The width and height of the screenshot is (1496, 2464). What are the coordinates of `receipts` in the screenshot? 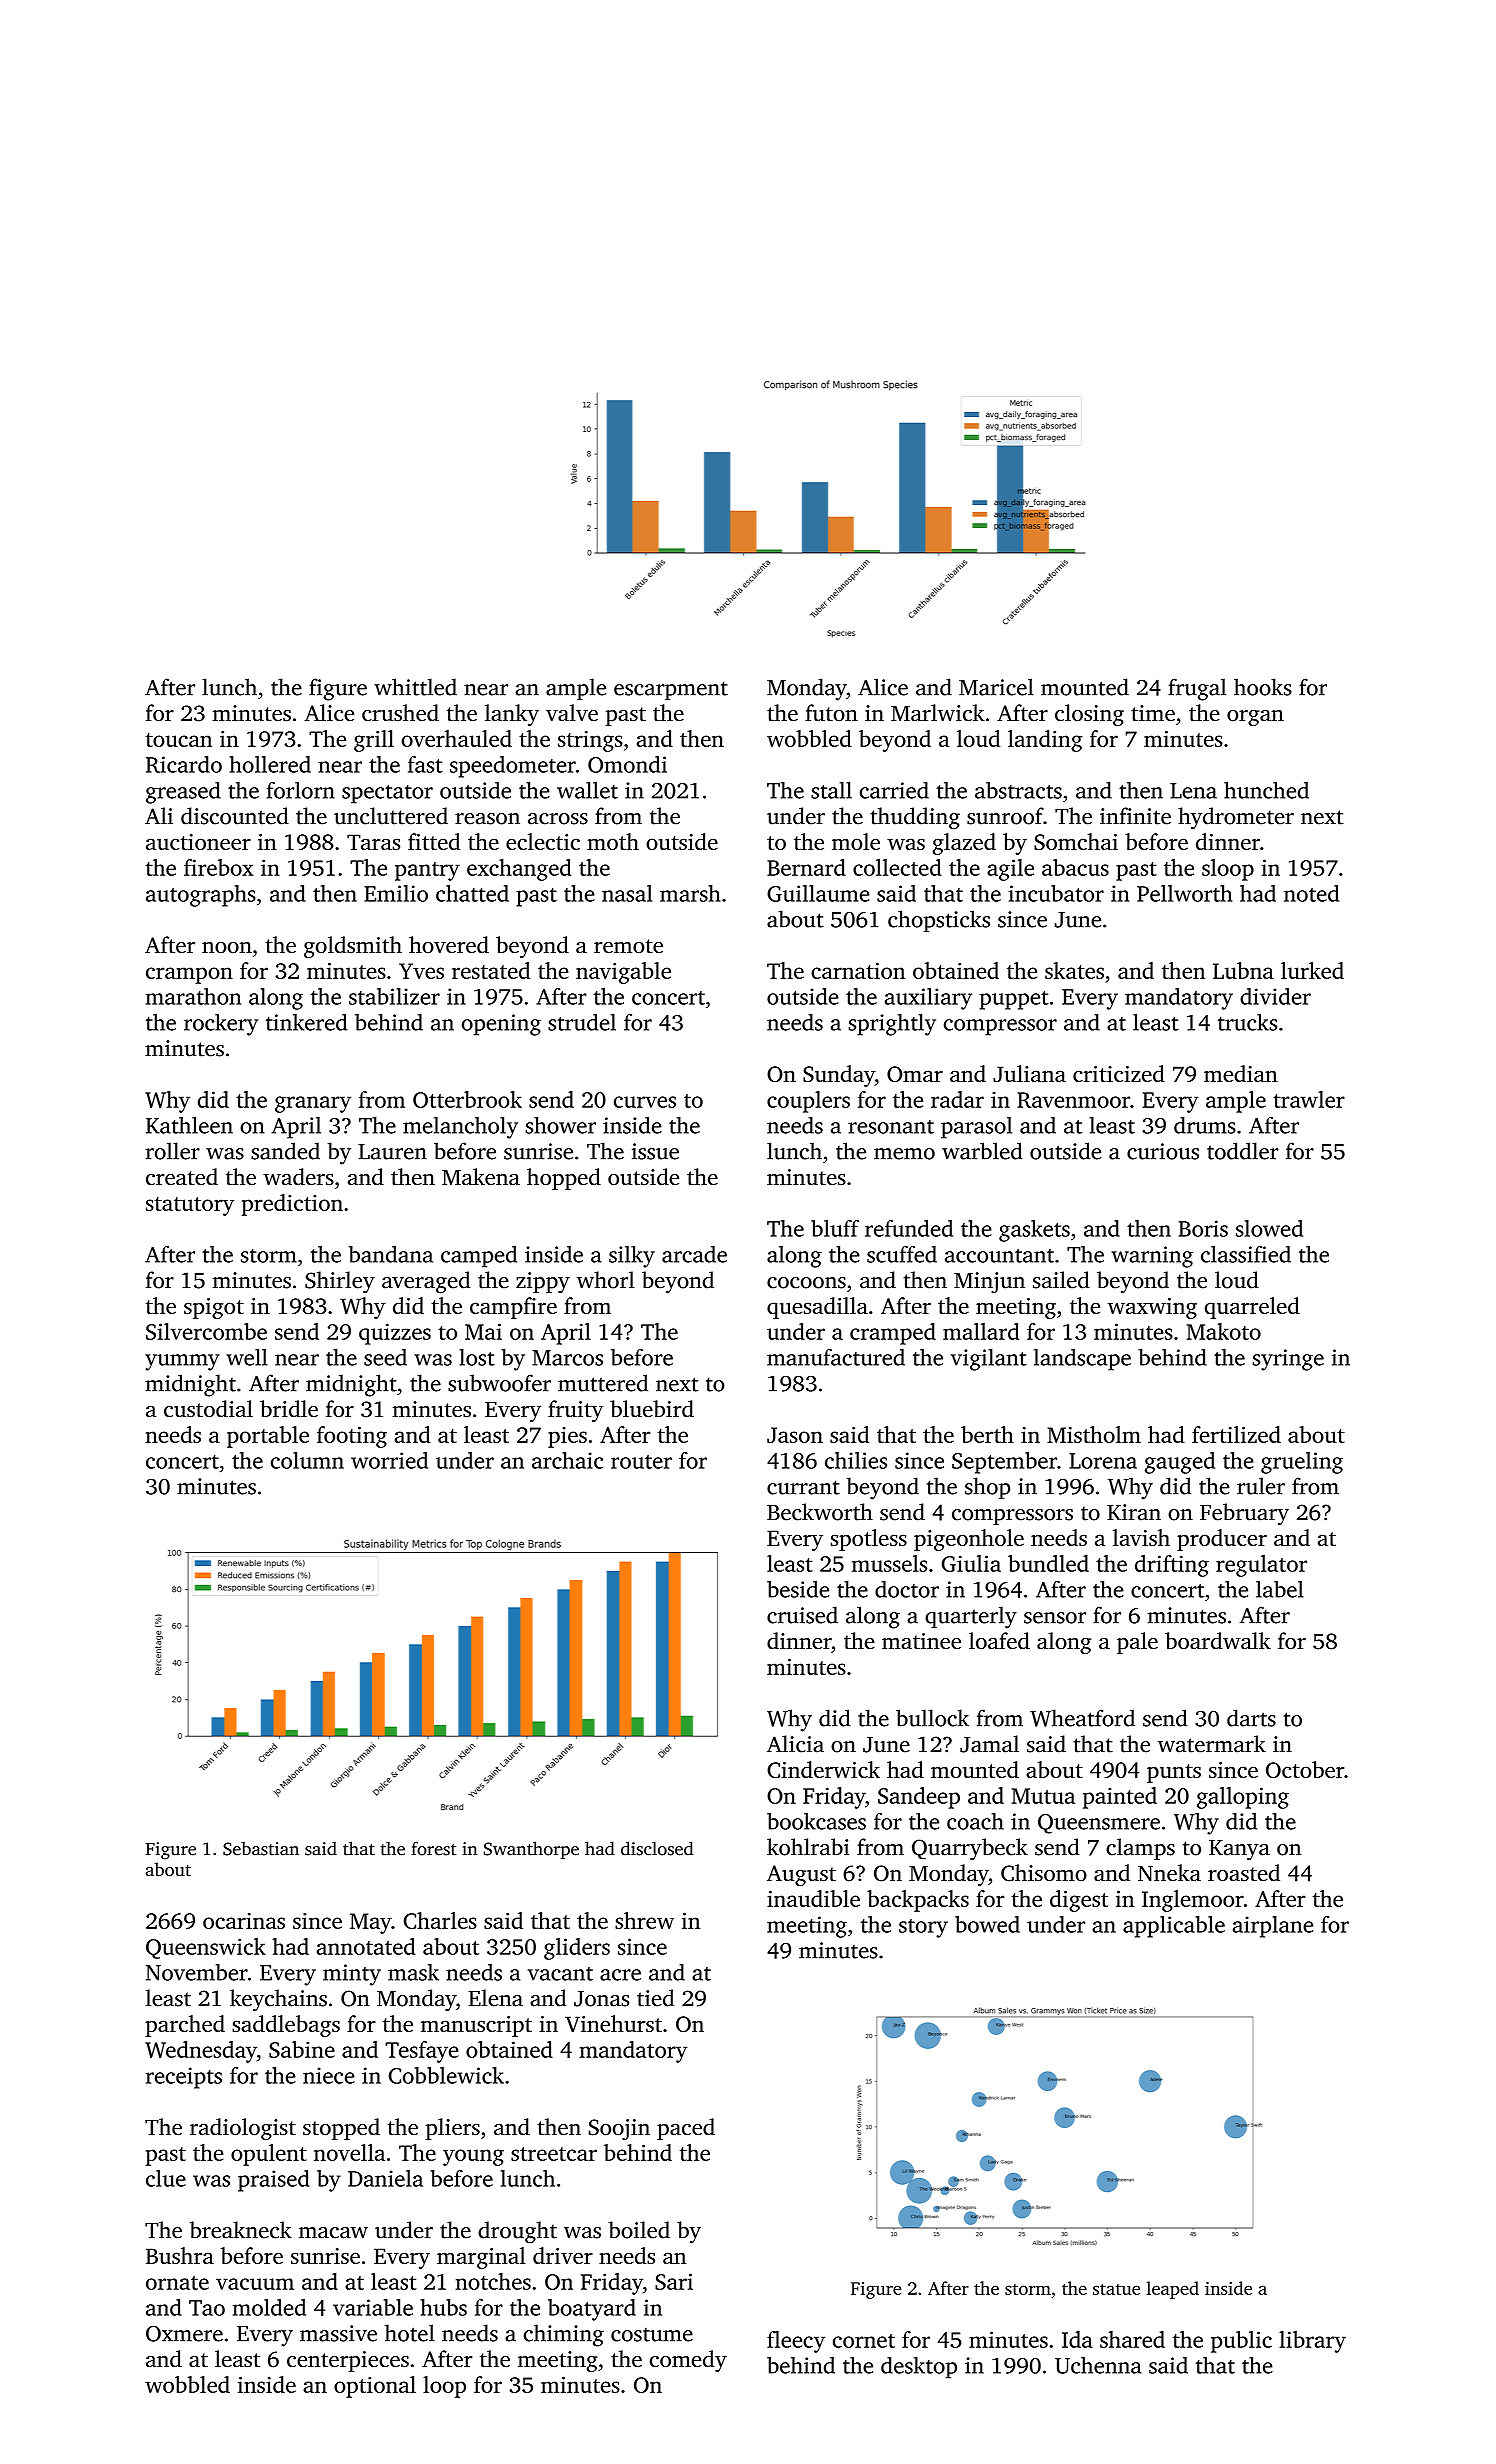 It's located at (184, 2078).
